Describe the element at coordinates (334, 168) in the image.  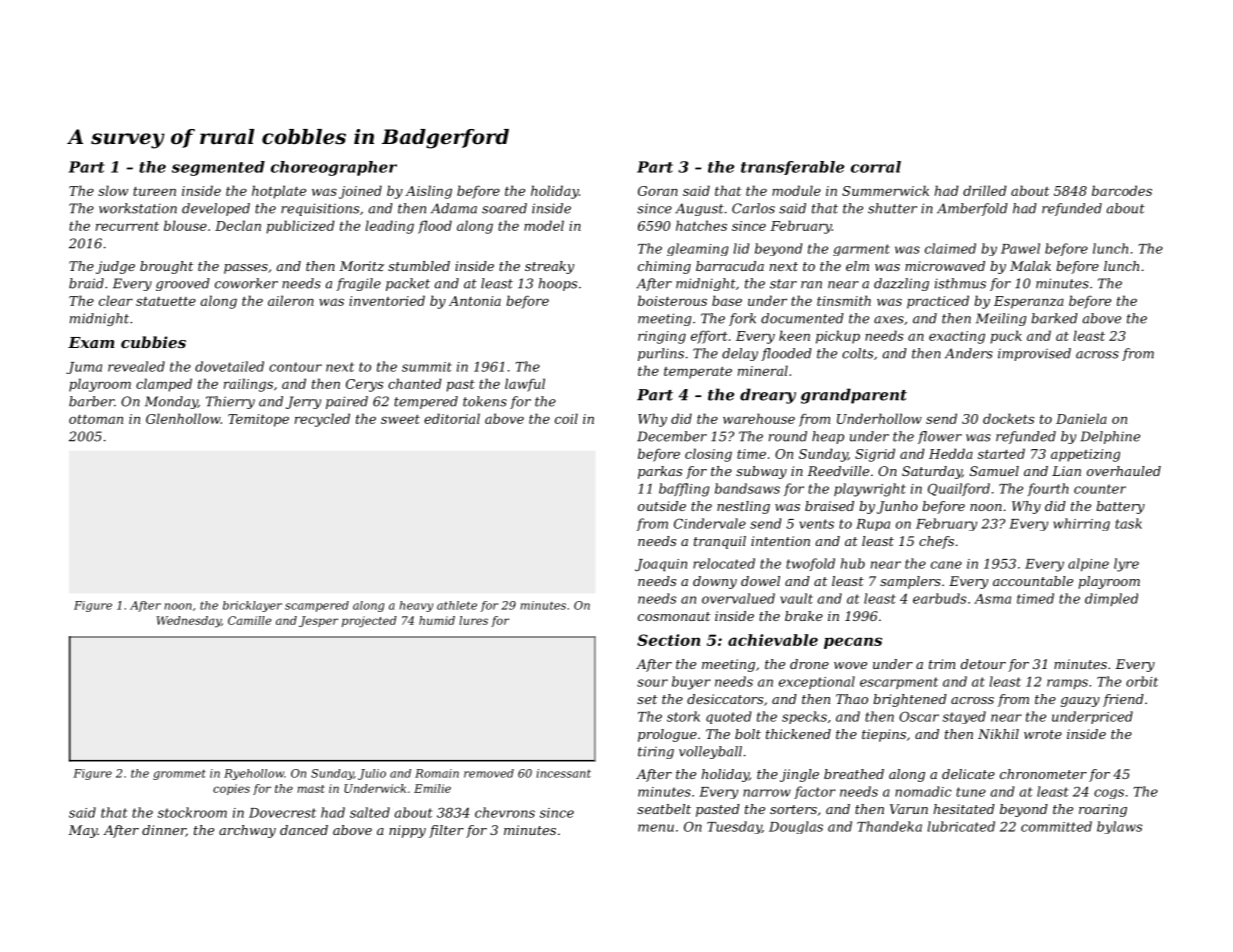
I see `choreographer` at that location.
